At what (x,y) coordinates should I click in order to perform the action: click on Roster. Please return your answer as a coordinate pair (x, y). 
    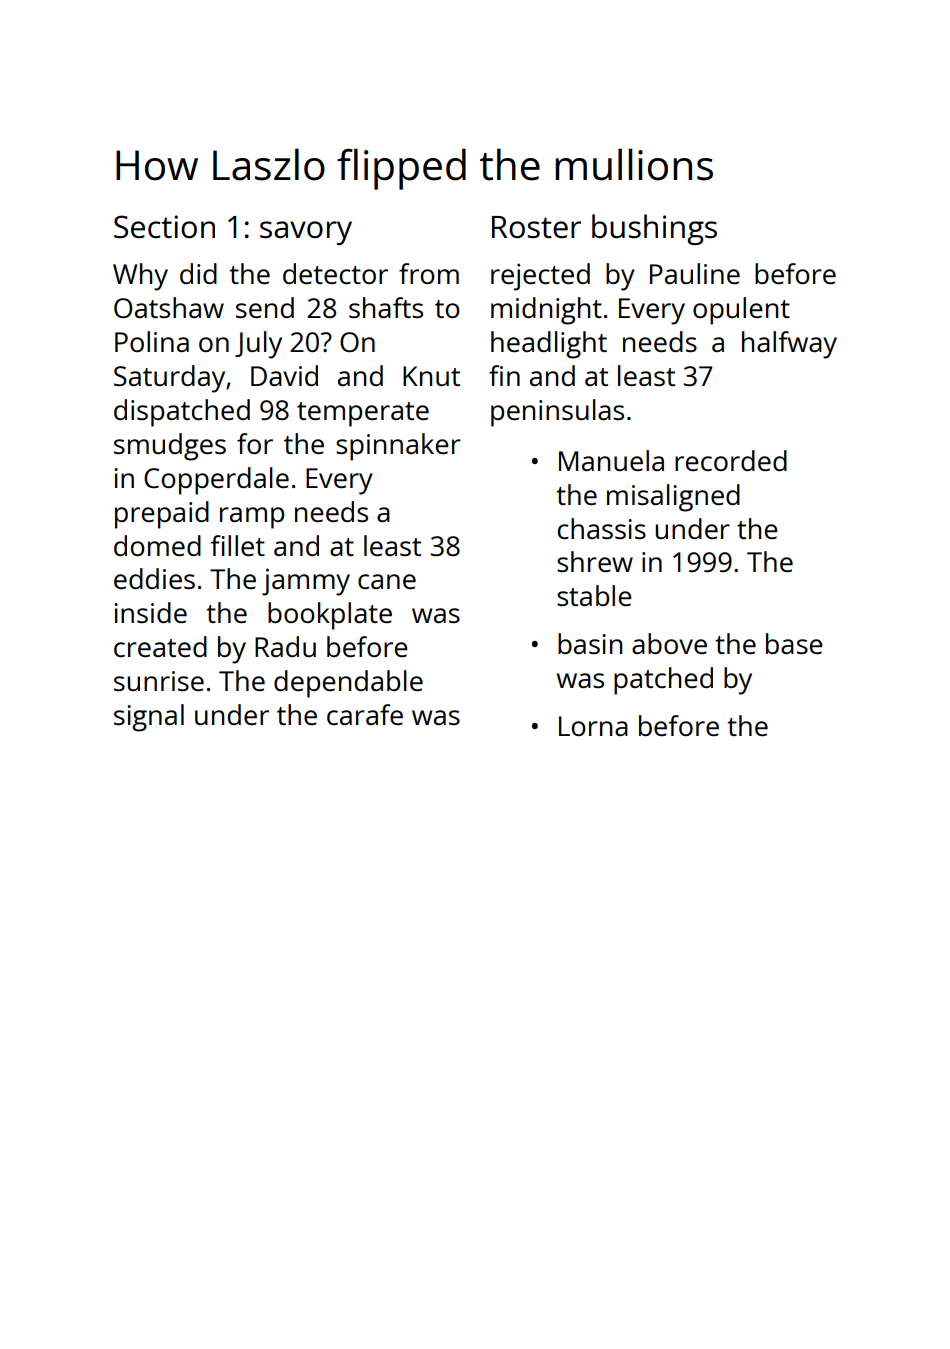
    Looking at the image, I should click on (536, 227).
